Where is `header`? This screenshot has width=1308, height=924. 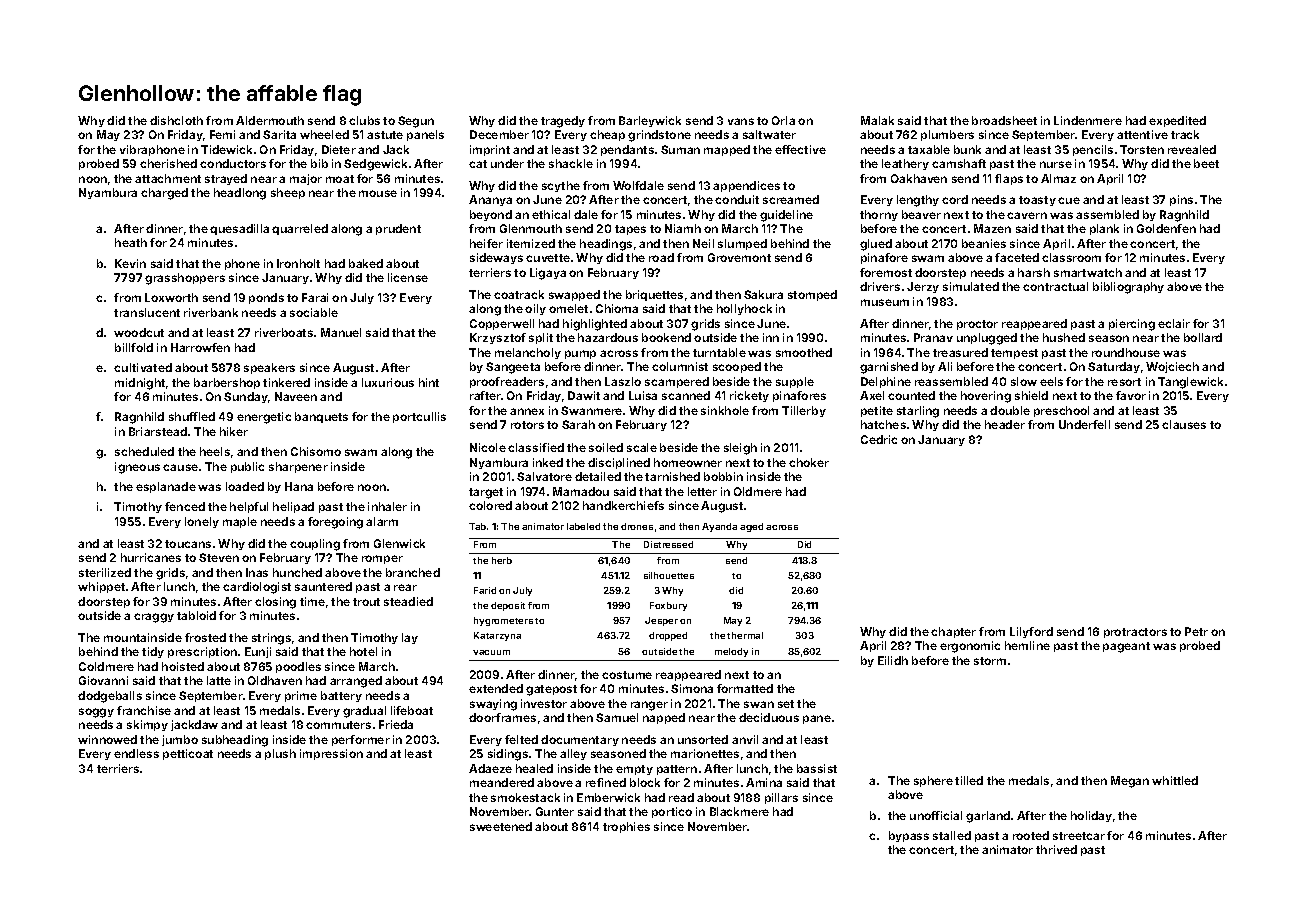 header is located at coordinates (1005, 424).
